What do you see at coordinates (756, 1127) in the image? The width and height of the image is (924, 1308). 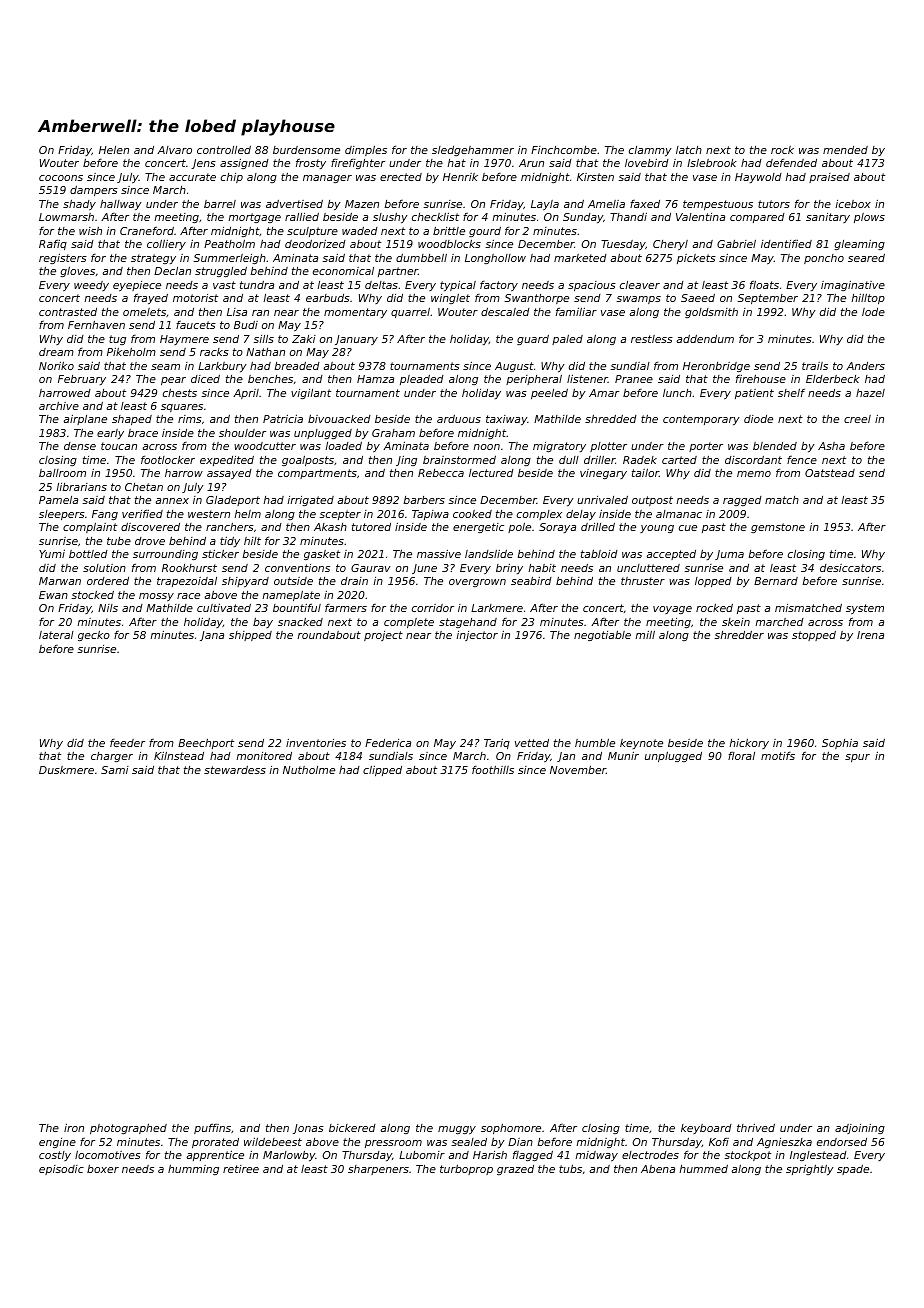 I see `thrived` at bounding box center [756, 1127].
